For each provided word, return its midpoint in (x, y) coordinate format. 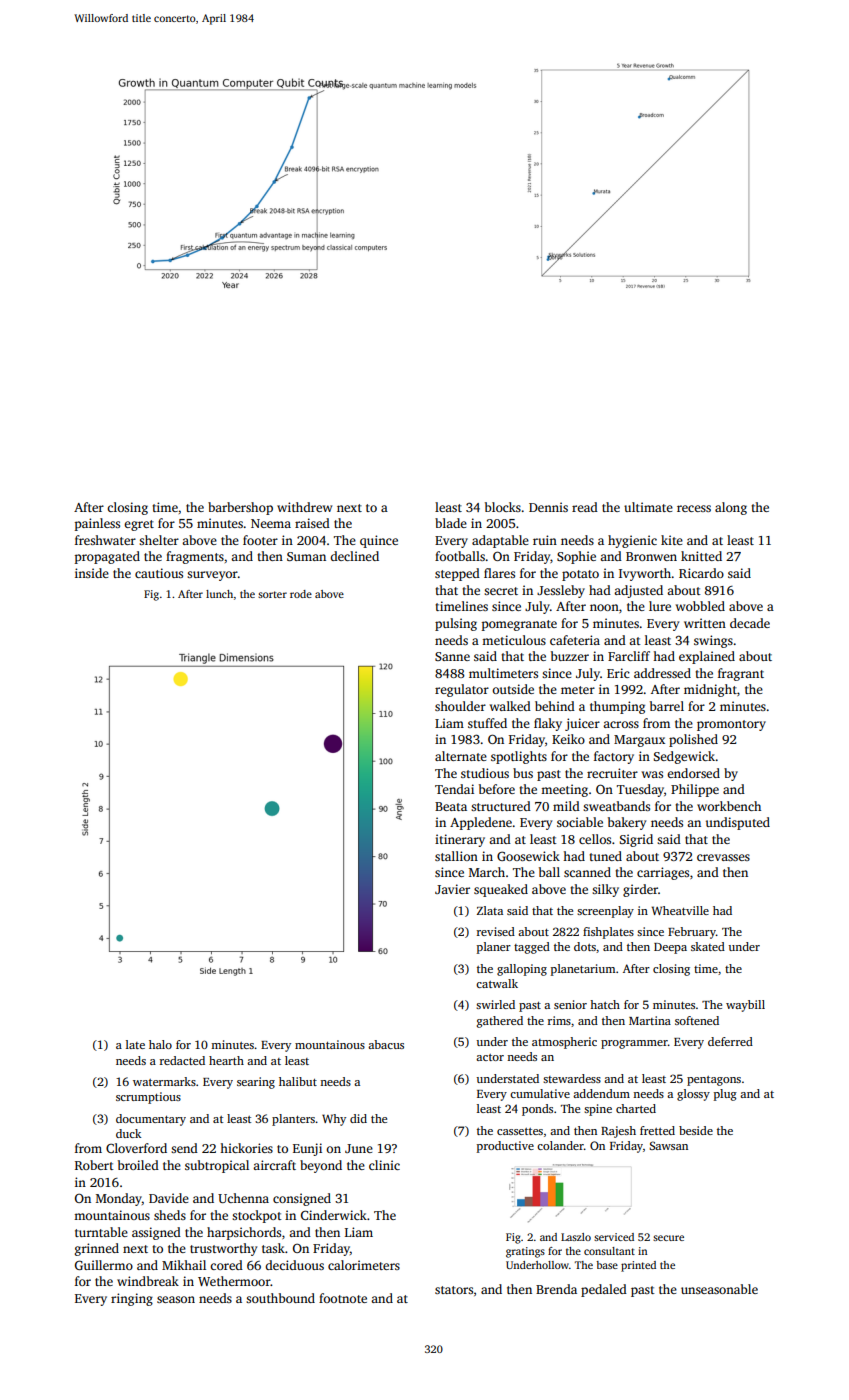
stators (454, 1290)
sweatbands (616, 806)
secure (668, 1238)
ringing (132, 1299)
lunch (219, 594)
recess (694, 508)
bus (523, 773)
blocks (503, 507)
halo (160, 1044)
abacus (386, 1044)
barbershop (240, 508)
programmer (634, 1044)
